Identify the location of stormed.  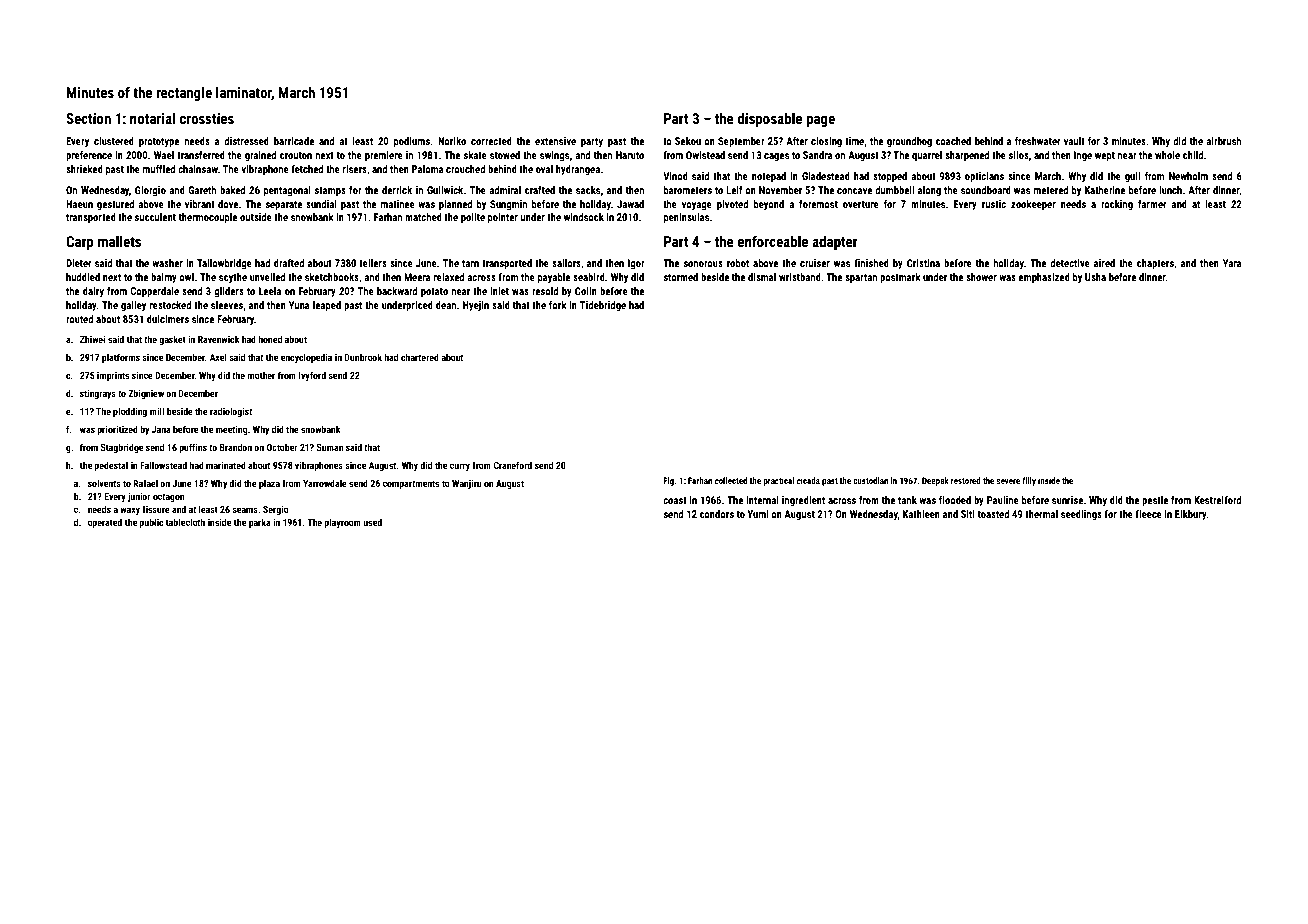
(680, 277).
